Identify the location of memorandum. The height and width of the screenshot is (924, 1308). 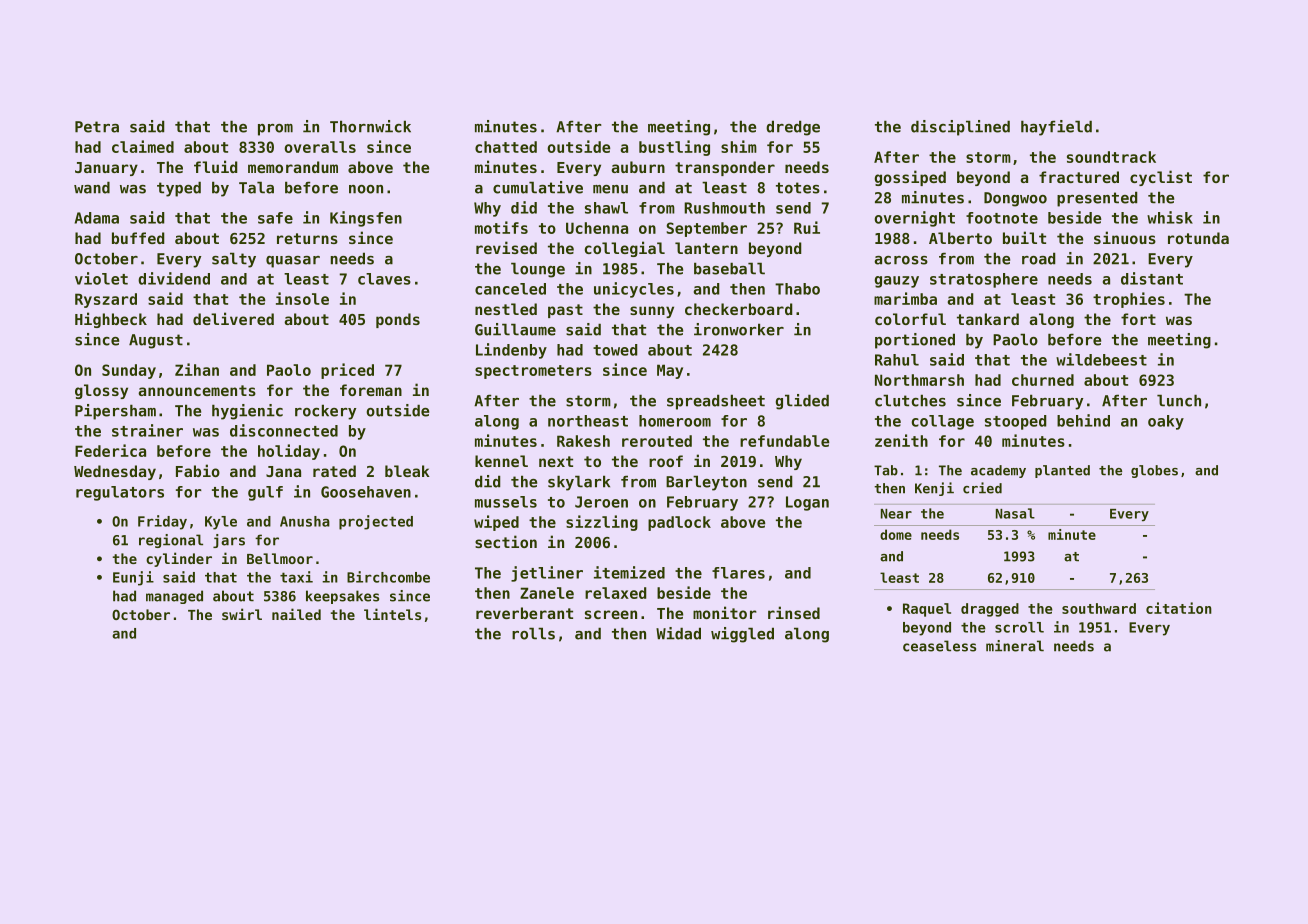
(293, 167).
